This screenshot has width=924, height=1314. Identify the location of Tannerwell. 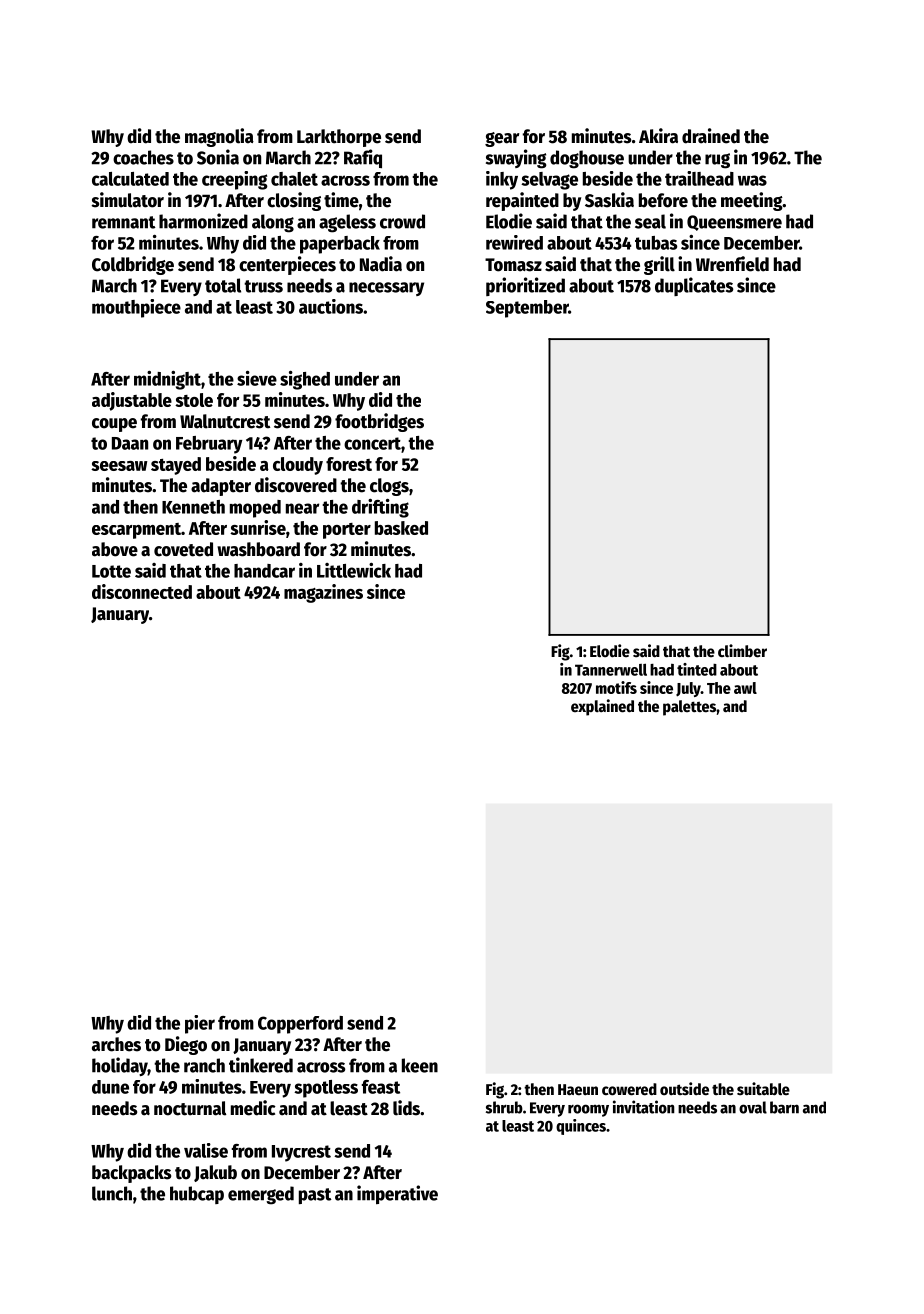
(611, 669).
